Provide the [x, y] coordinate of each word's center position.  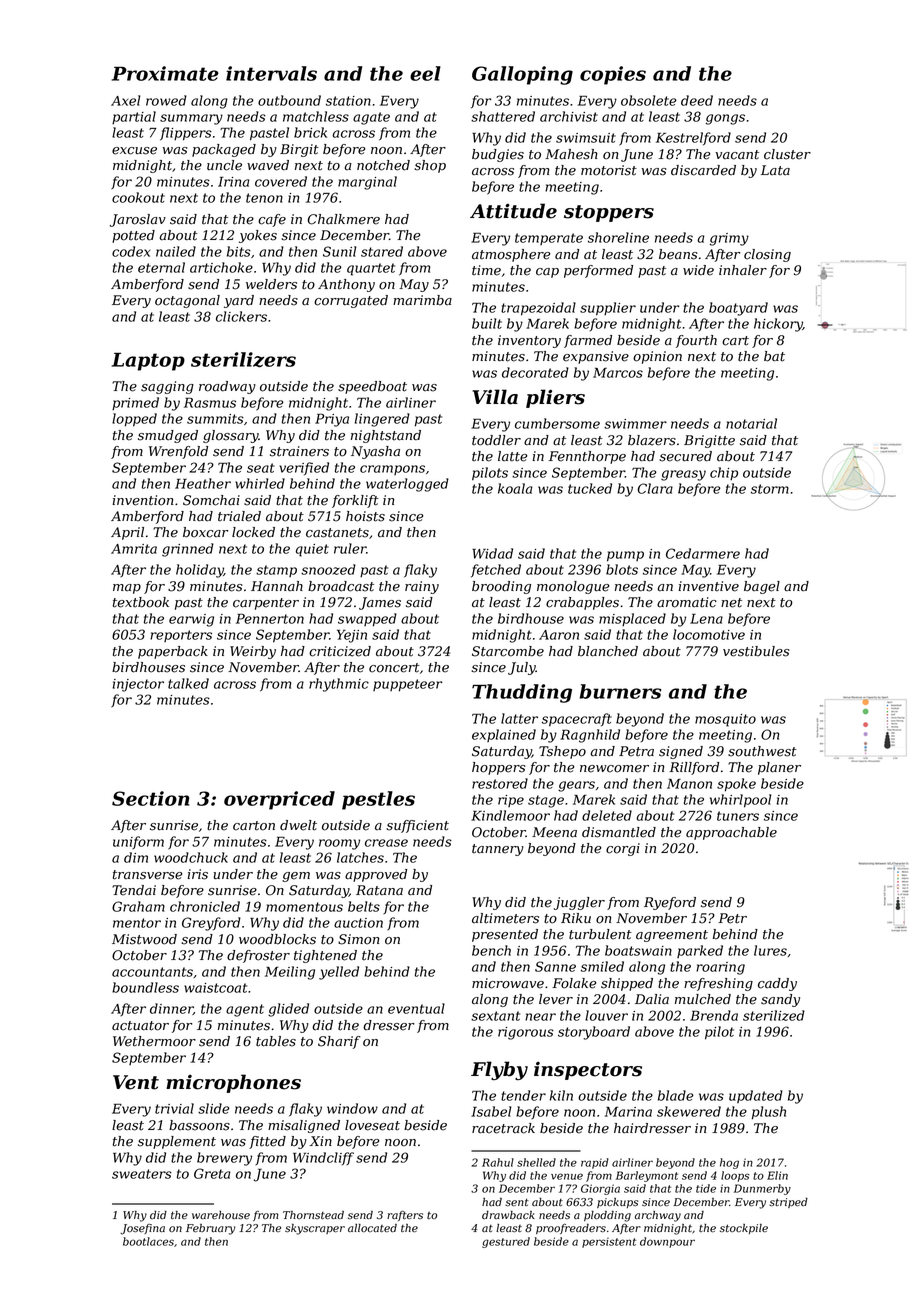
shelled [536, 1162]
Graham [138, 906]
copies [613, 75]
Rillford [694, 768]
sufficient [417, 826]
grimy [729, 239]
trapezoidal [538, 309]
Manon [689, 784]
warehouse [221, 1215]
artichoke [221, 267]
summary [191, 119]
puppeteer [407, 685]
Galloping [522, 75]
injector [138, 685]
